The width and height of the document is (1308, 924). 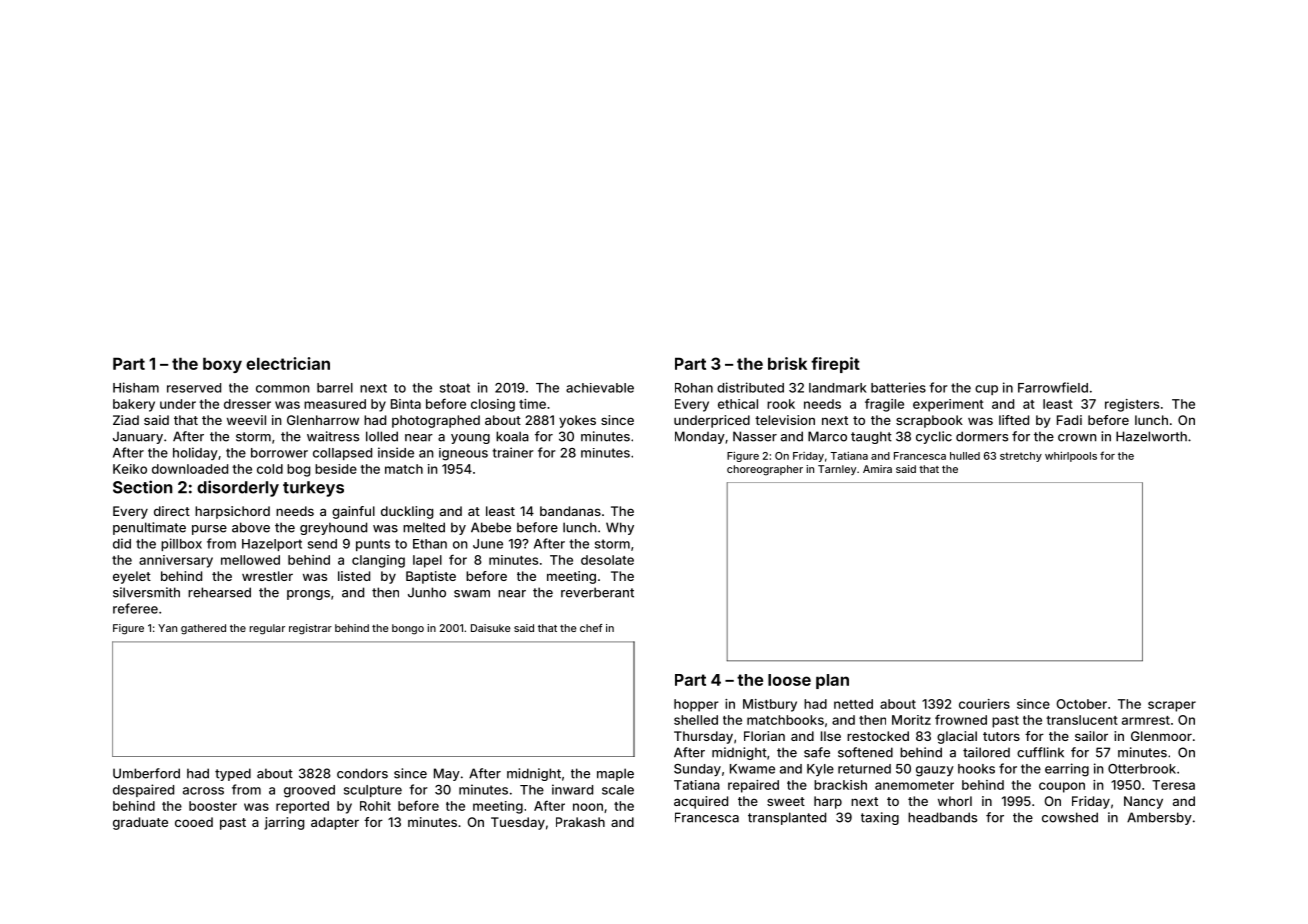 I want to click on Yan, so click(x=167, y=628).
